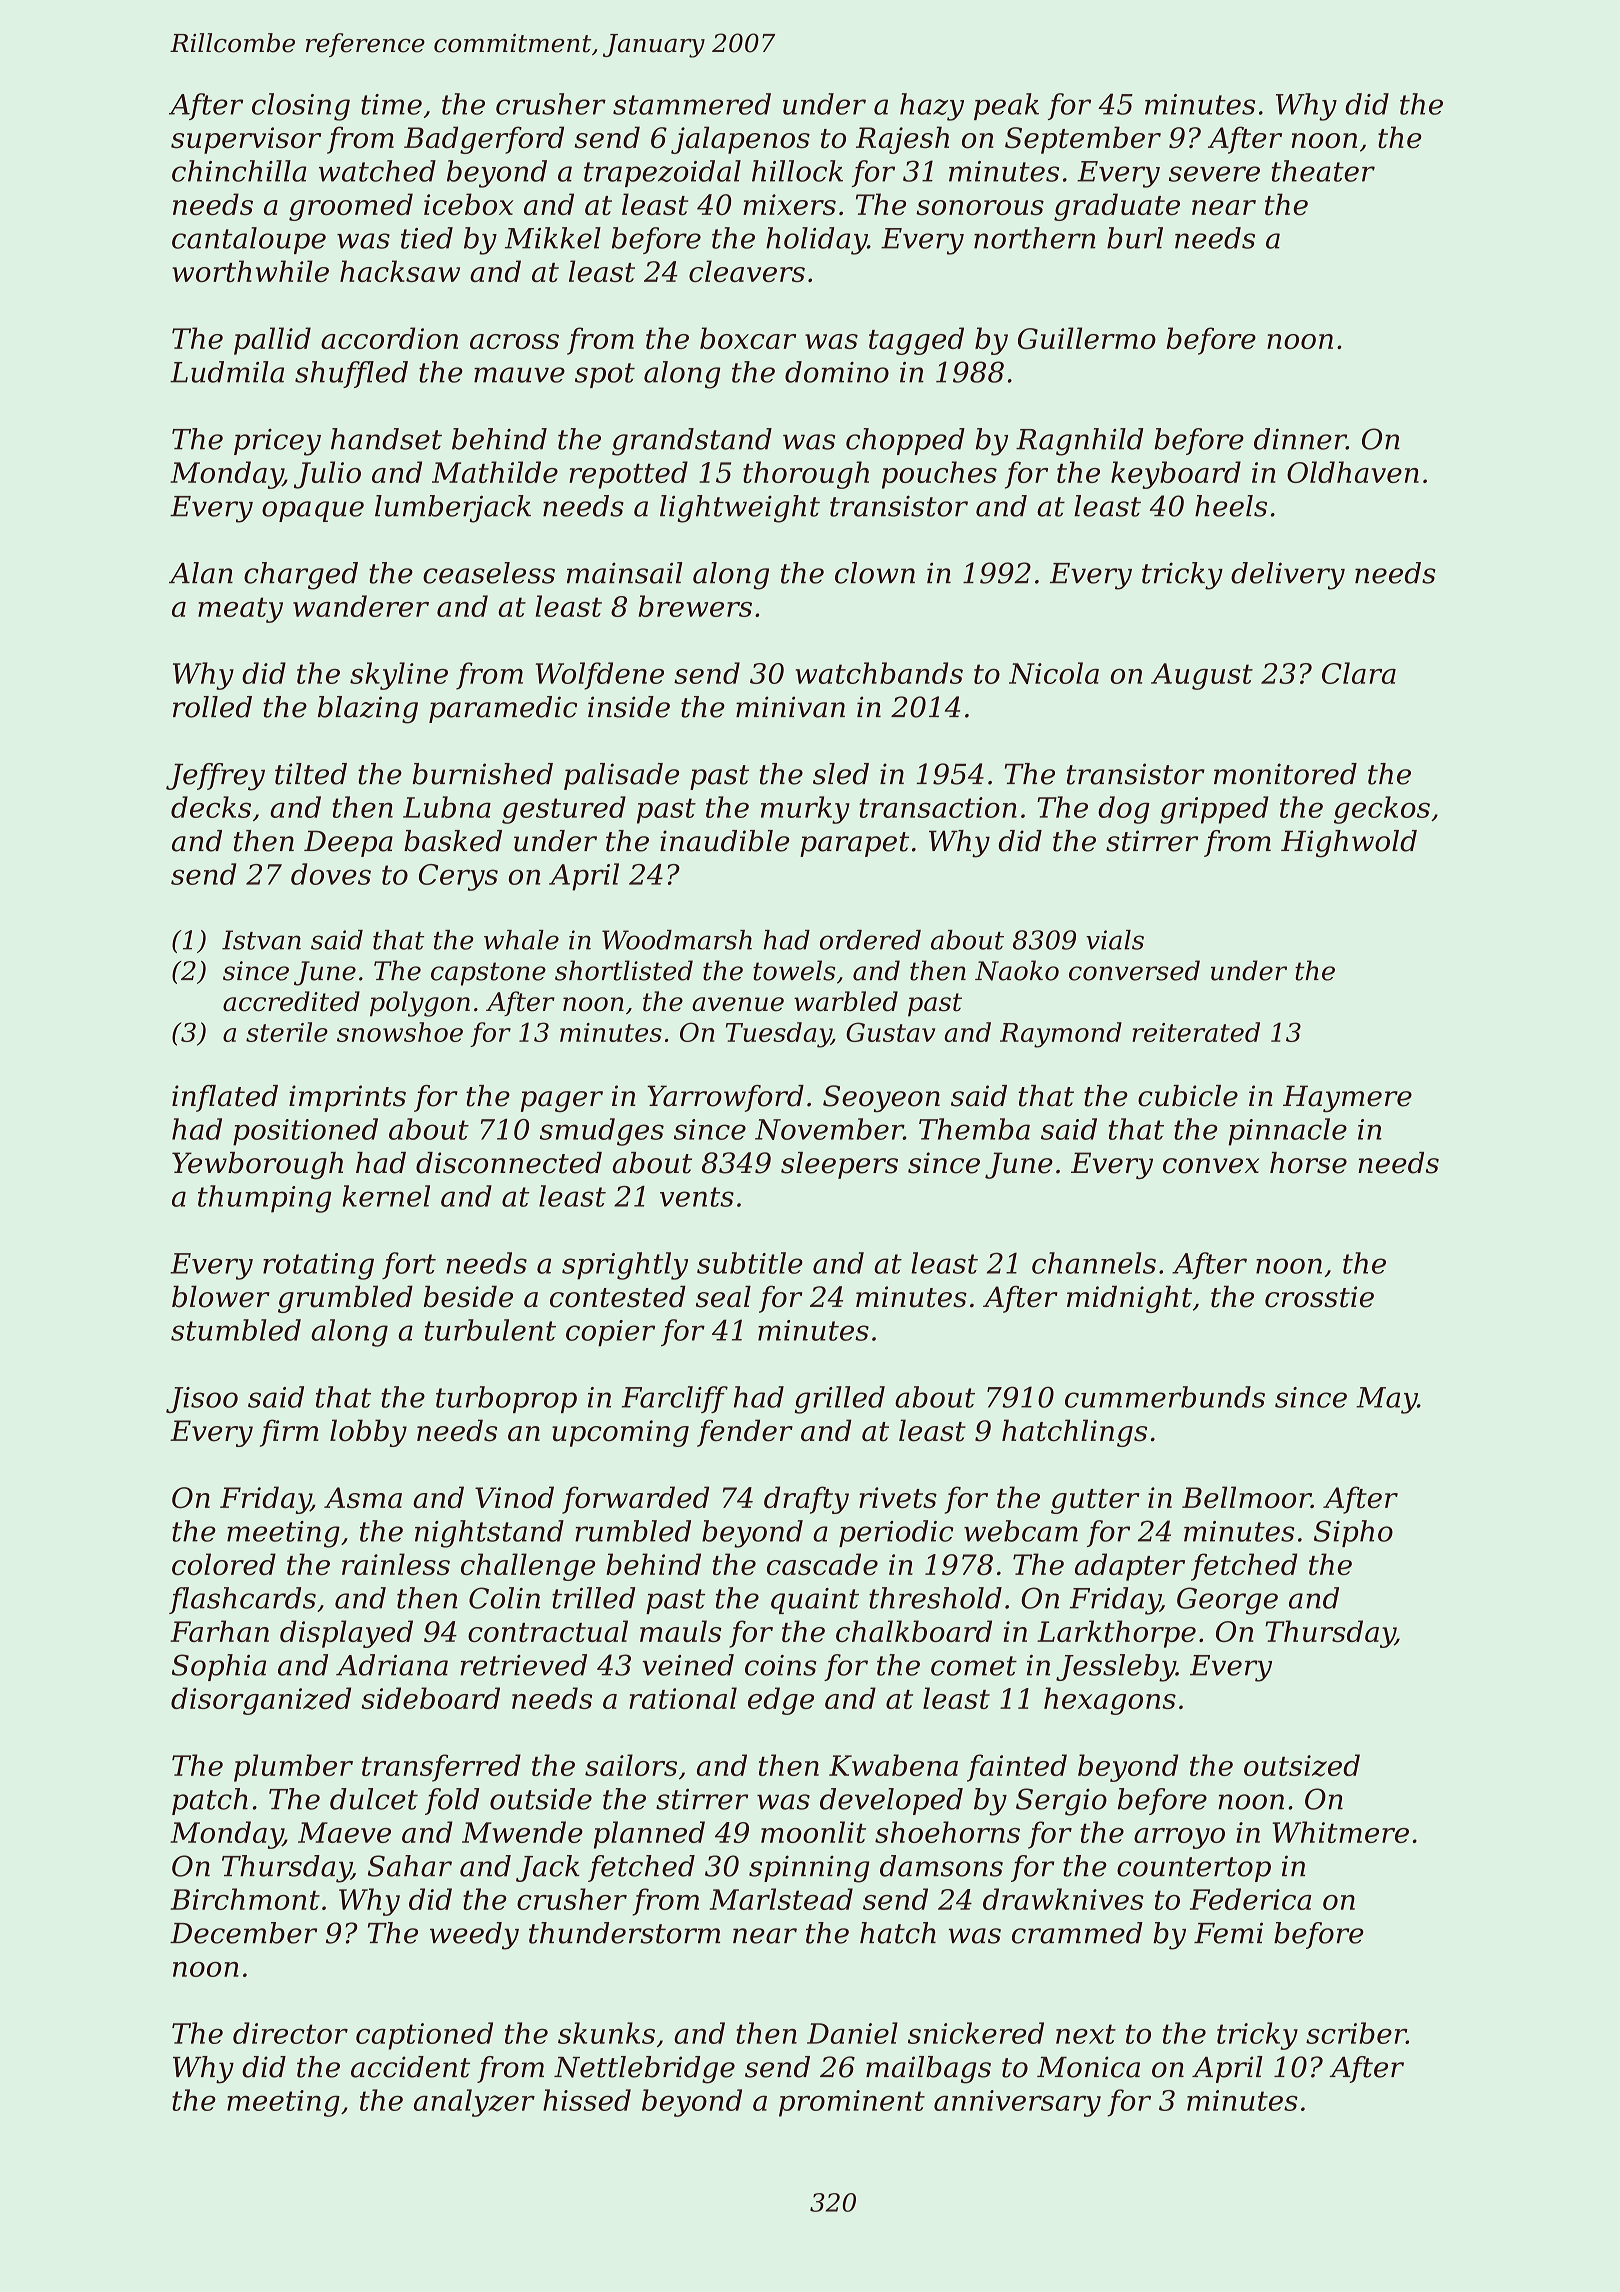 The width and height of the document is (1620, 2292). I want to click on Highwold, so click(1349, 844).
